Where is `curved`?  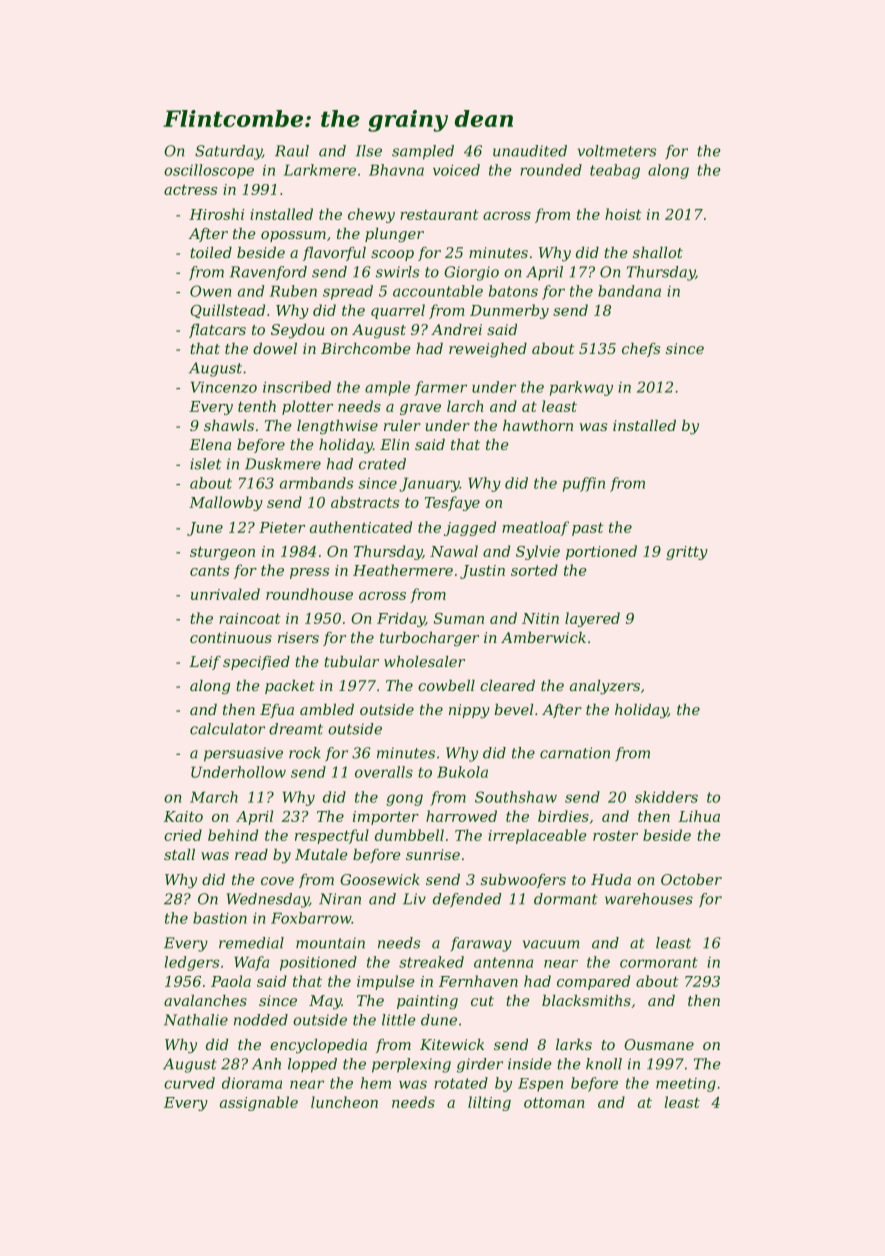 curved is located at coordinates (189, 1083).
